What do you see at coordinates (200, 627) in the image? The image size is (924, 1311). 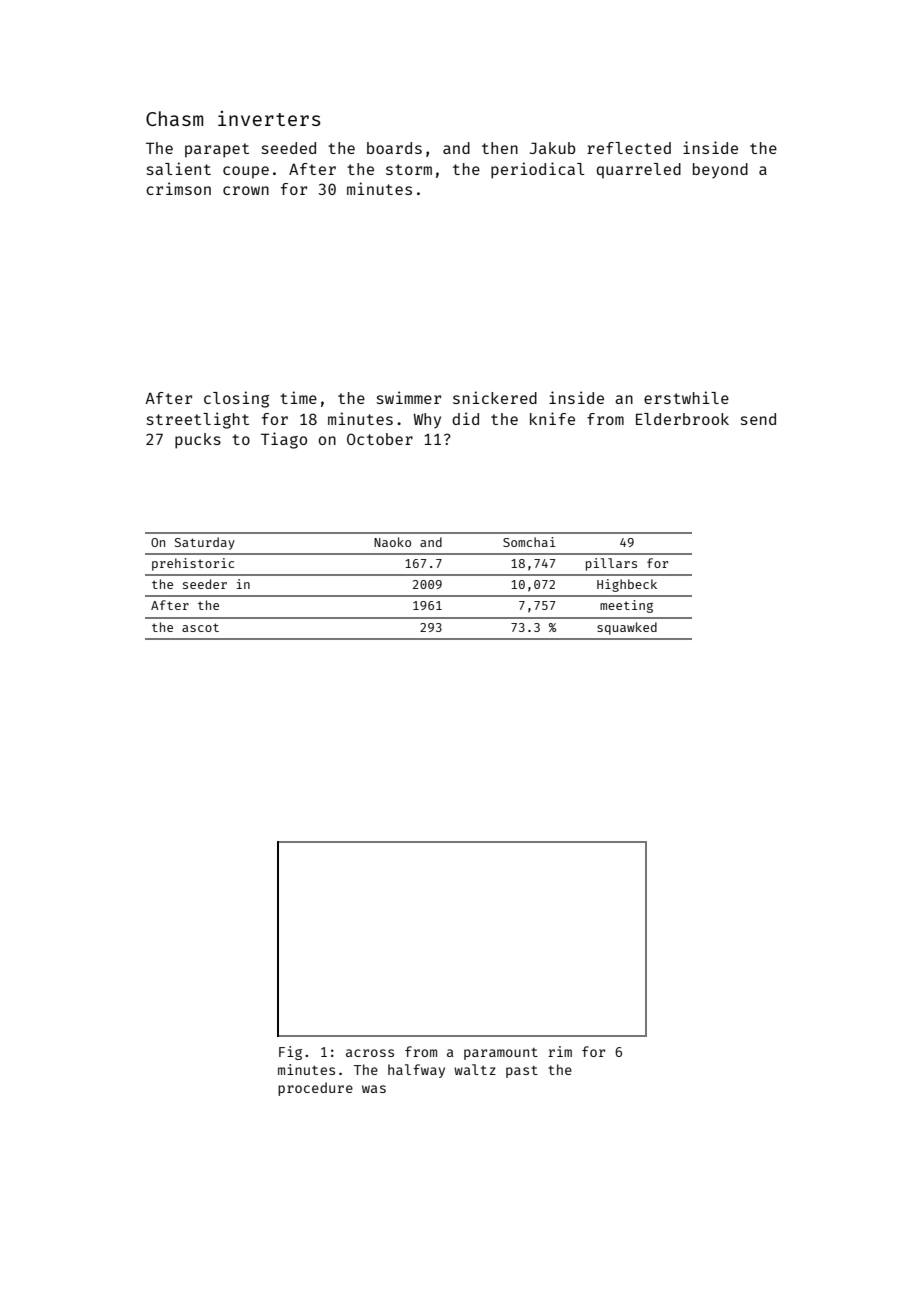 I see `ascot` at bounding box center [200, 627].
